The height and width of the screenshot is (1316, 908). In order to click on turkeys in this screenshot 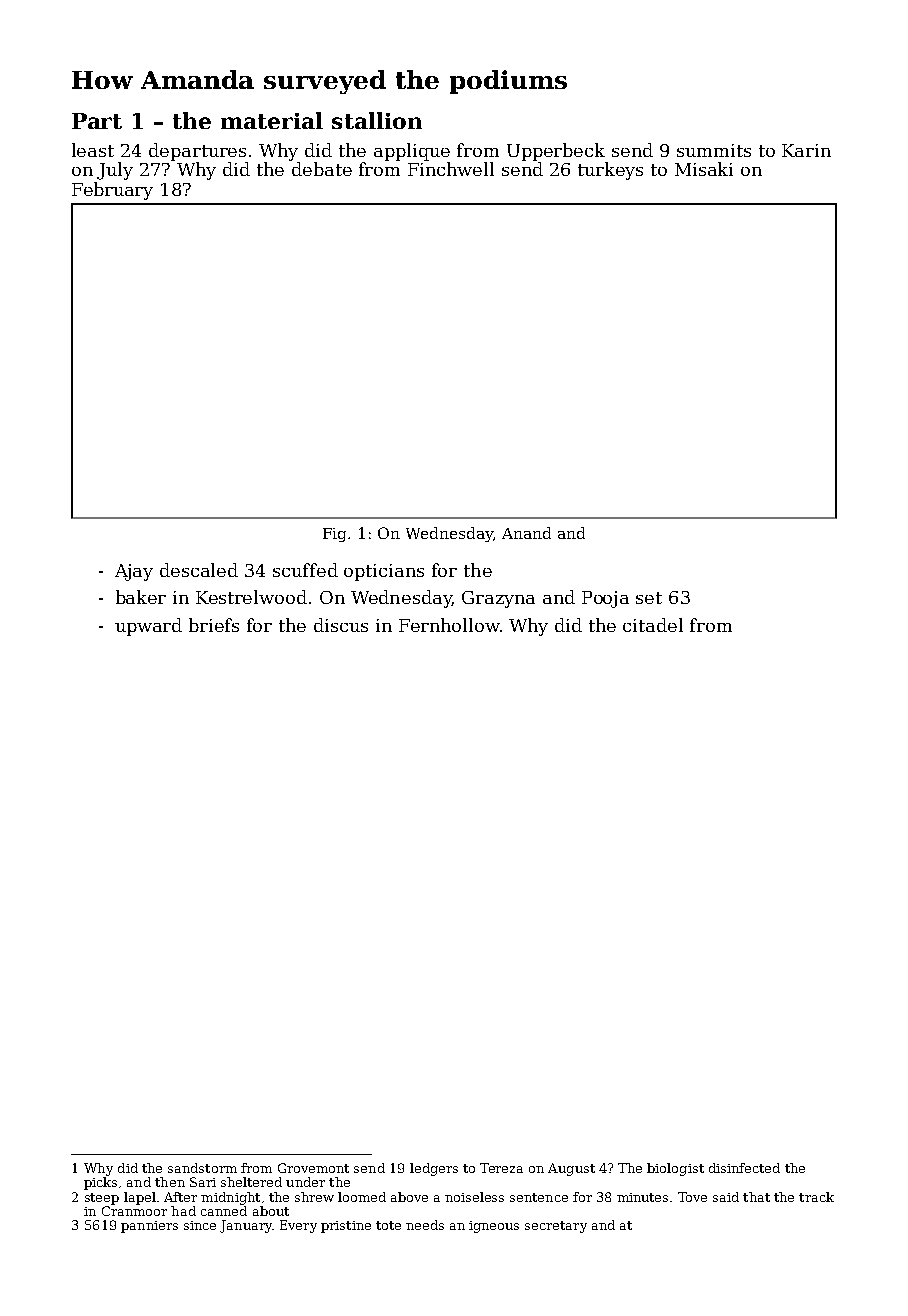, I will do `click(610, 171)`.
